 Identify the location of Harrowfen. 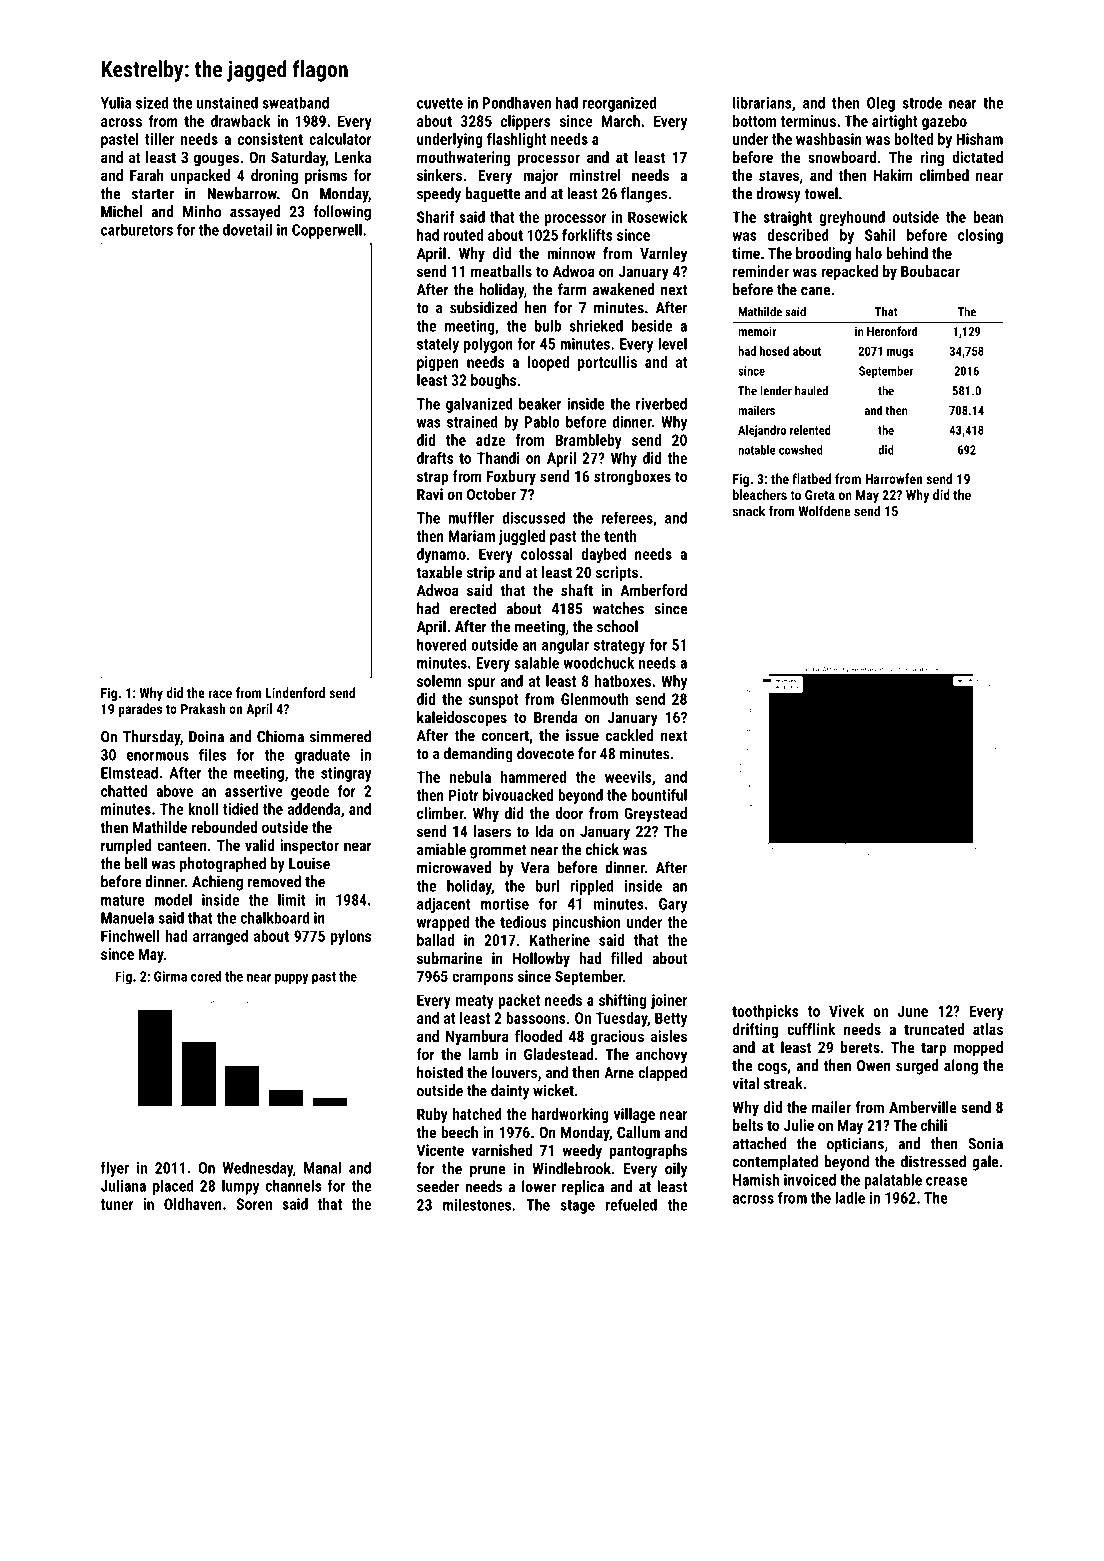
(893, 478).
